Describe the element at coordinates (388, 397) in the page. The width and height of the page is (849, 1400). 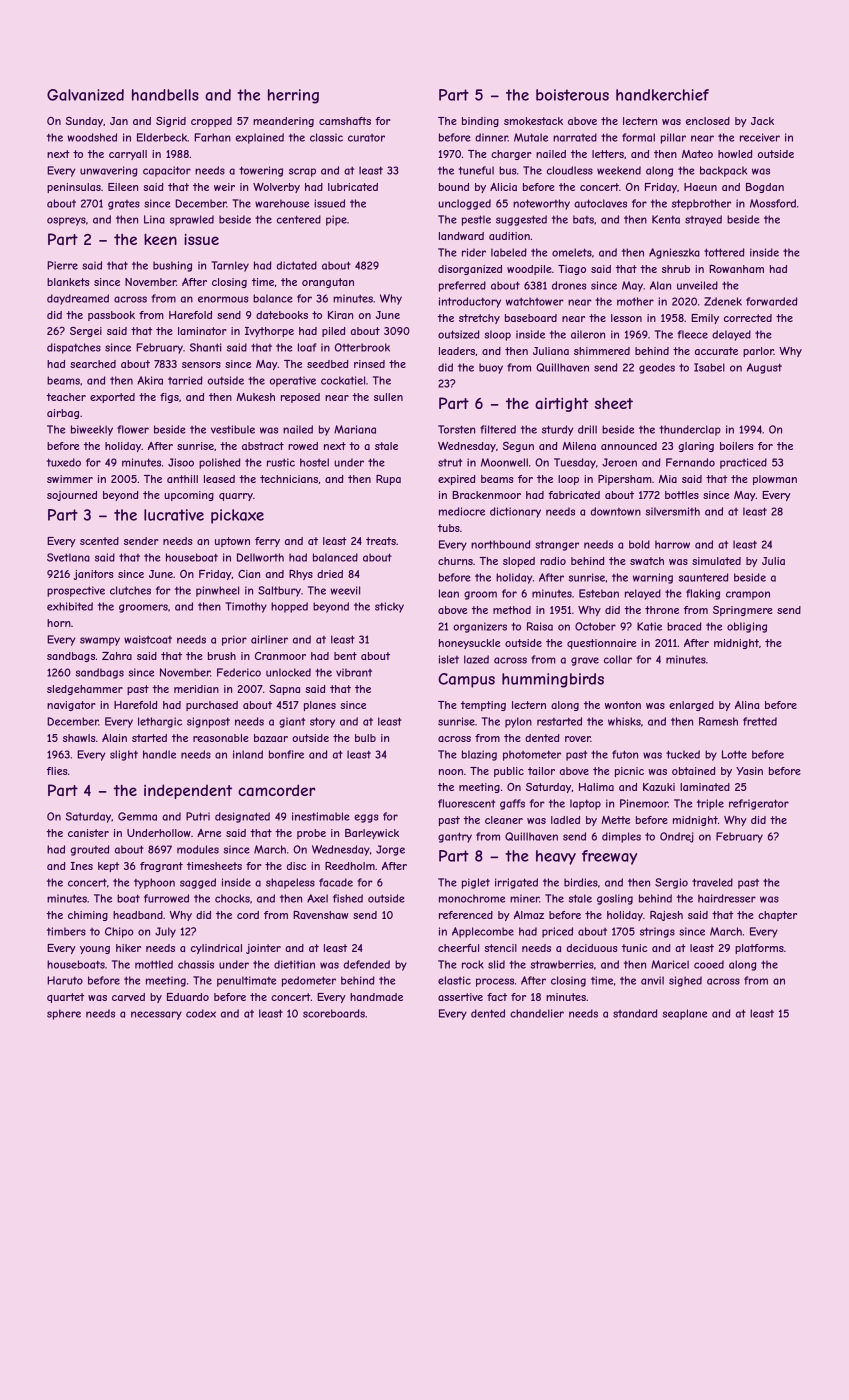
I see `sullen` at that location.
